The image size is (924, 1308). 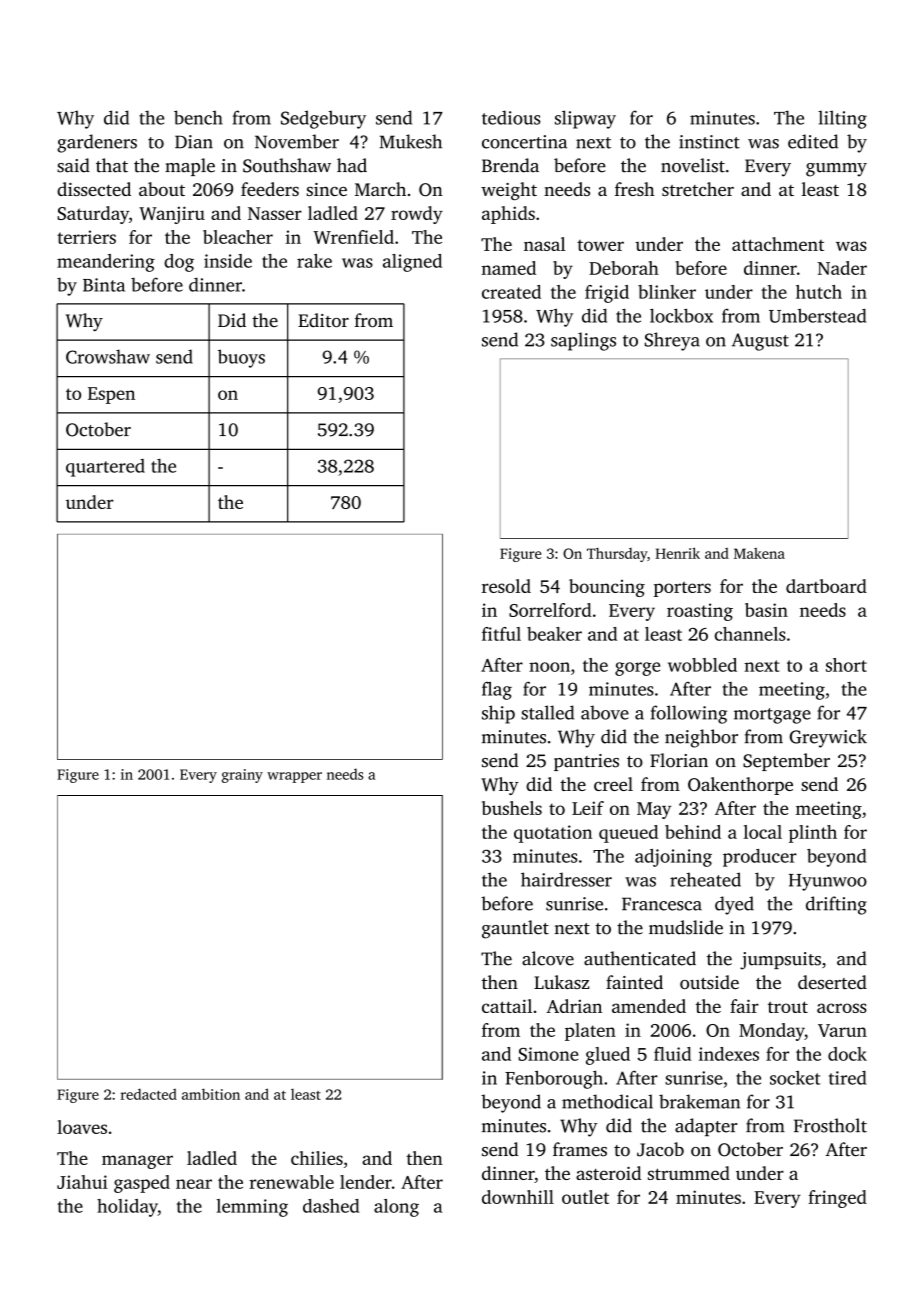 I want to click on gardeners, so click(x=97, y=143).
